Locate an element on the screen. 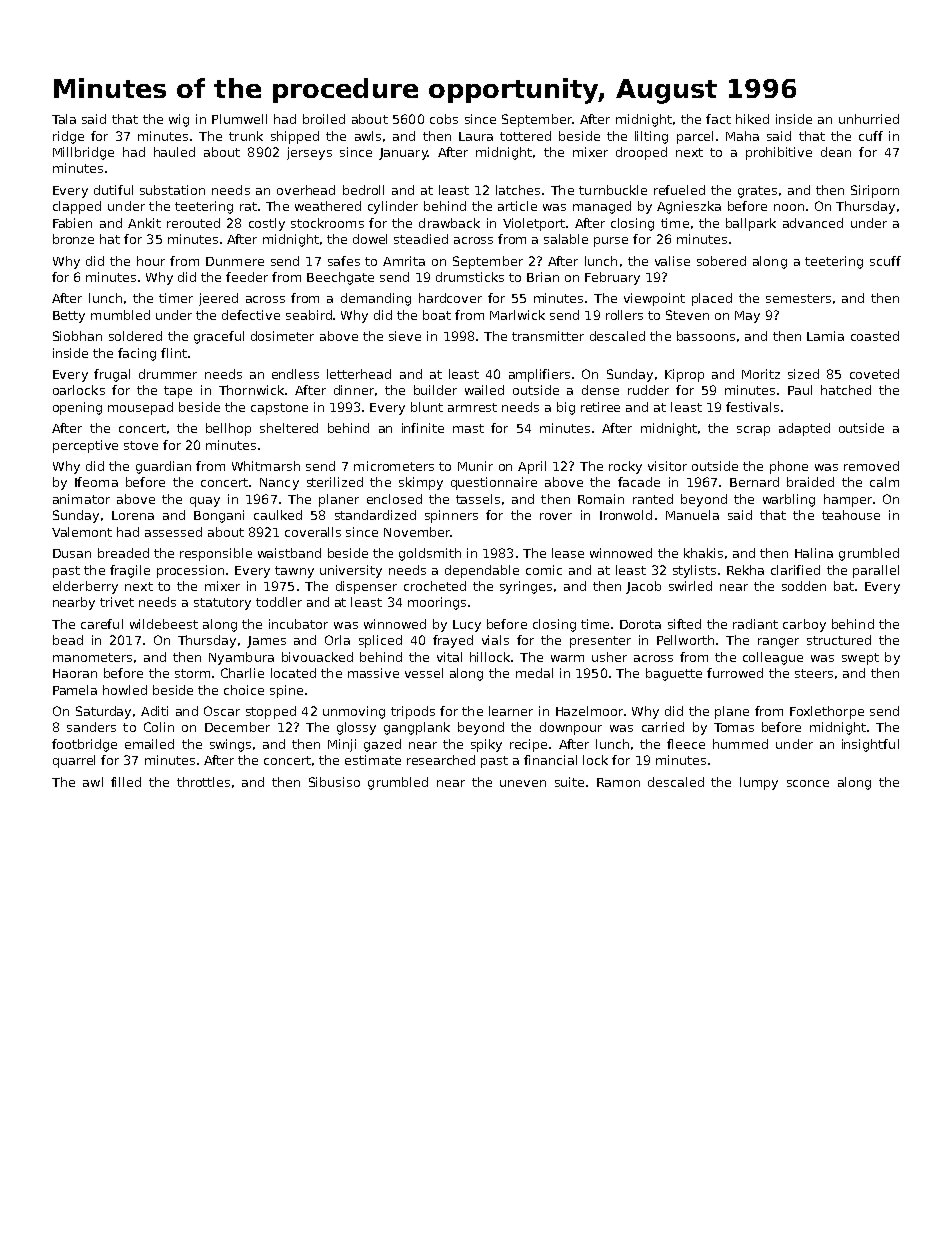 This screenshot has width=952, height=1233. infinite is located at coordinates (423, 428).
